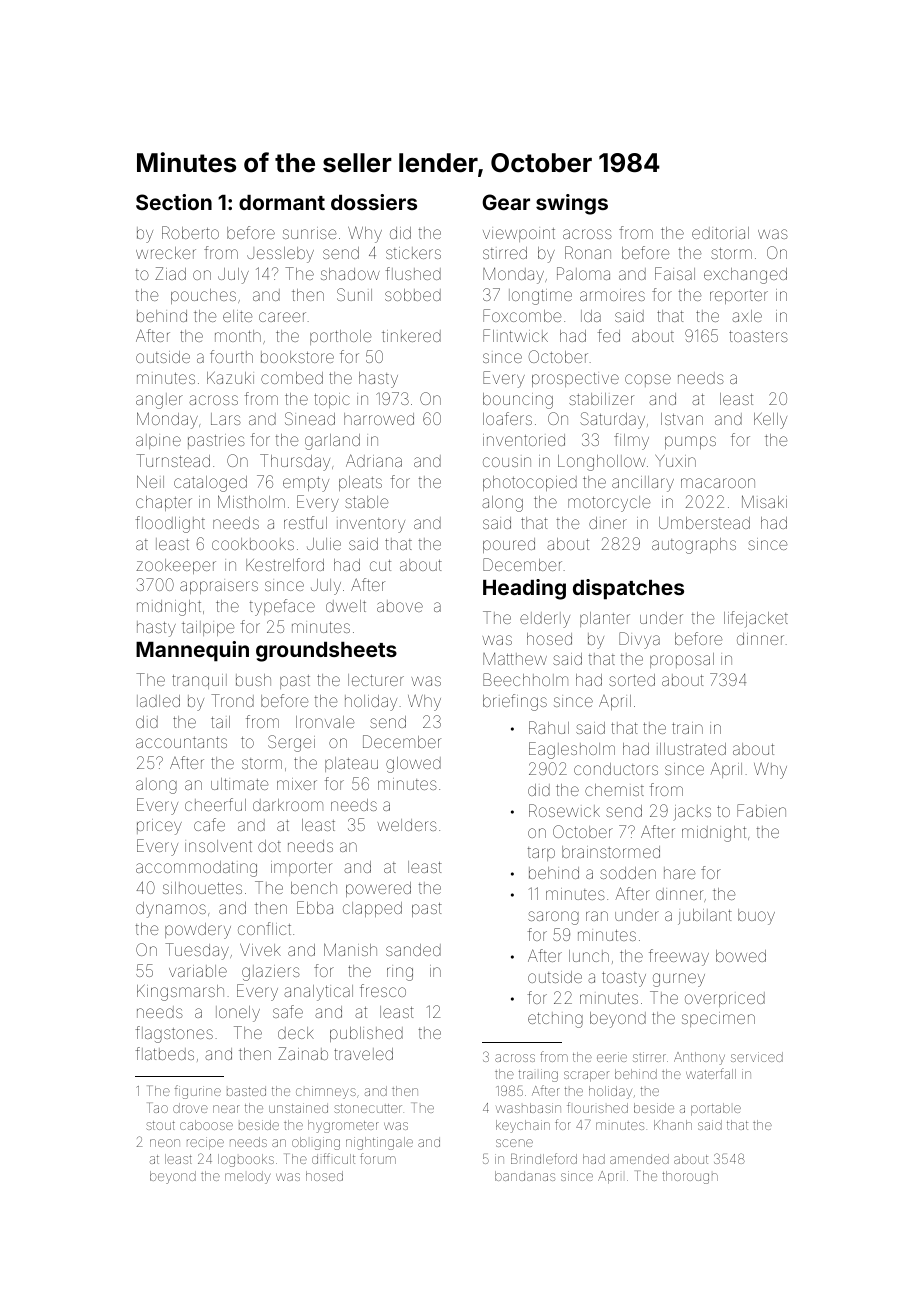  I want to click on poured, so click(509, 545).
